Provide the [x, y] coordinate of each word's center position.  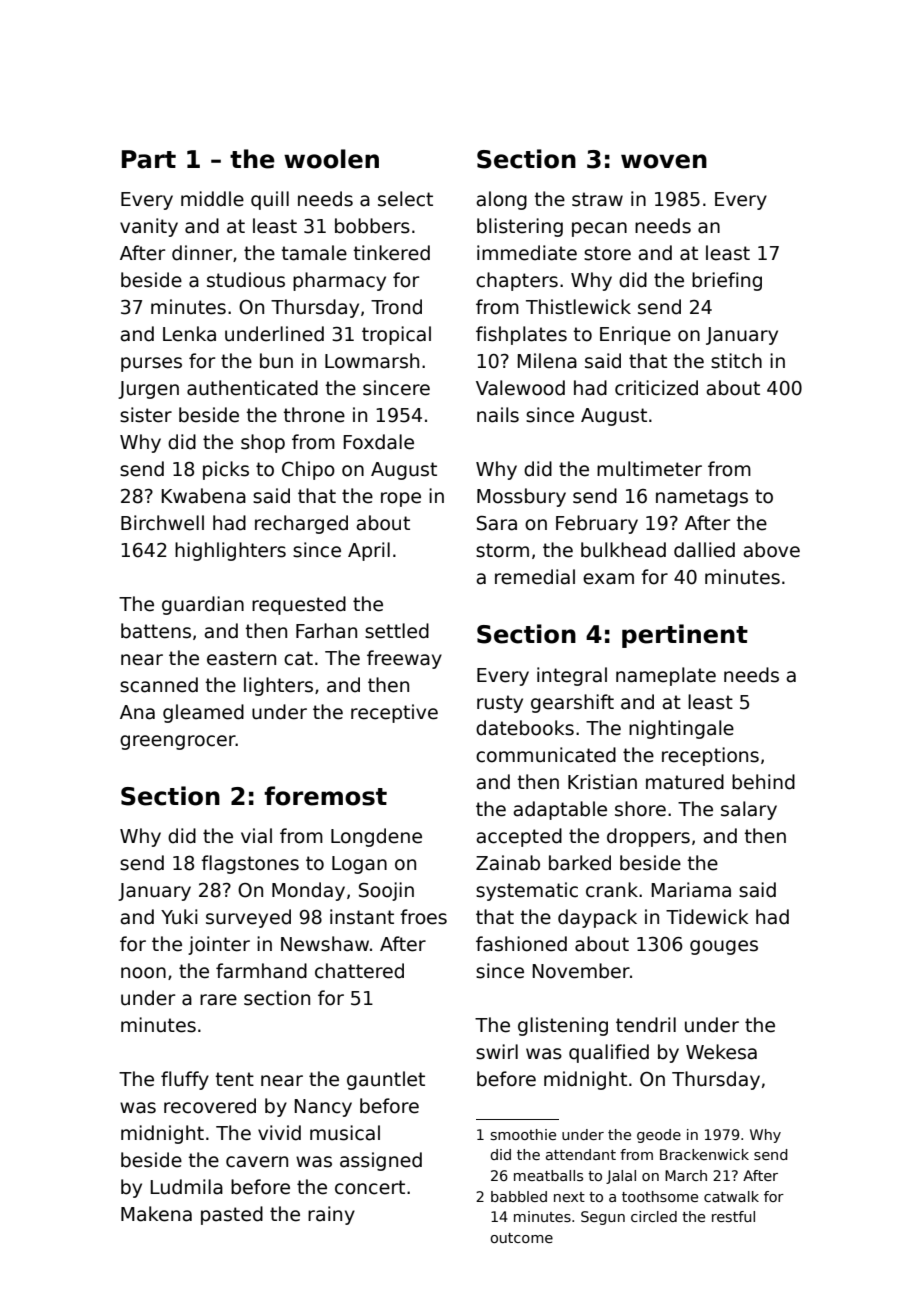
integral [572, 676]
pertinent [685, 636]
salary [749, 810]
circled [654, 1216]
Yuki [179, 917]
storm [502, 550]
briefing [727, 281]
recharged [301, 524]
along [502, 200]
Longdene [376, 837]
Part [149, 159]
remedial [535, 577]
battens [156, 631]
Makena [156, 1214]
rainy [331, 1215]
